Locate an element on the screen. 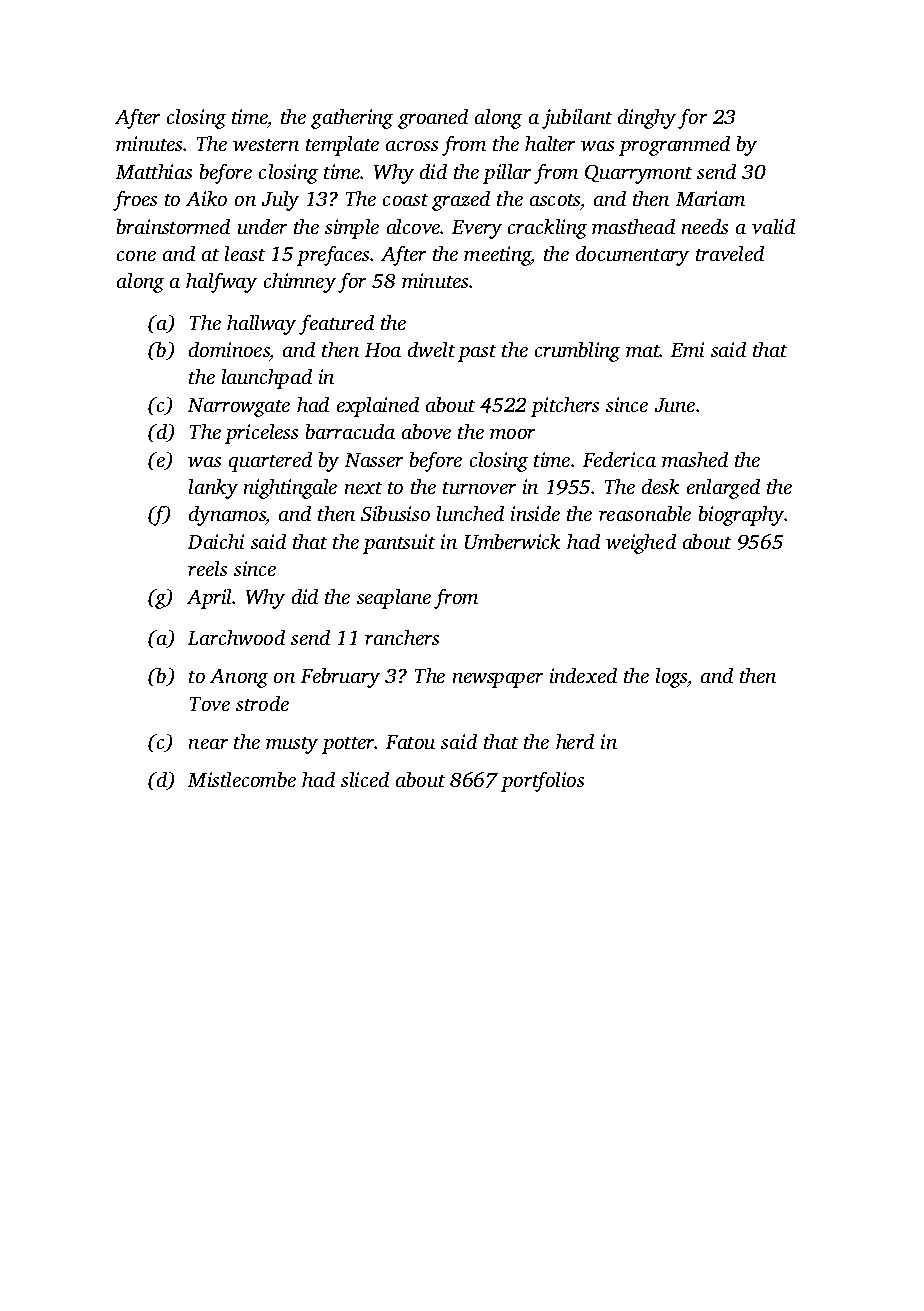 The image size is (924, 1311). brainstormed is located at coordinates (173, 226).
